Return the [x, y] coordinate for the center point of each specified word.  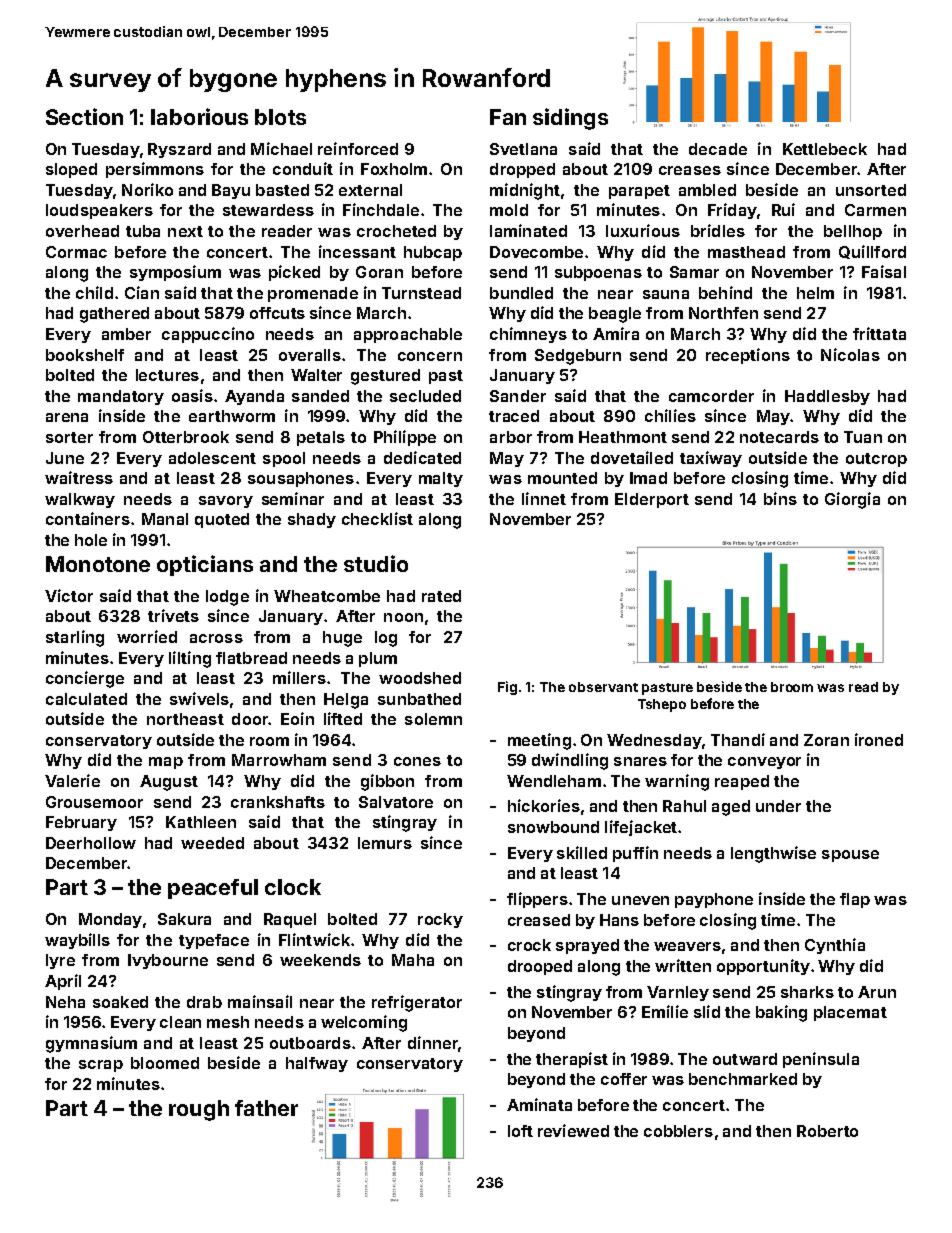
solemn [433, 719]
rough [199, 1110]
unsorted [871, 190]
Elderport [652, 500]
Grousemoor [94, 802]
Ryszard [179, 150]
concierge [85, 679]
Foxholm [394, 169]
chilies [670, 415]
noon [403, 617]
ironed [879, 739]
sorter [69, 437]
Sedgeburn [578, 357]
